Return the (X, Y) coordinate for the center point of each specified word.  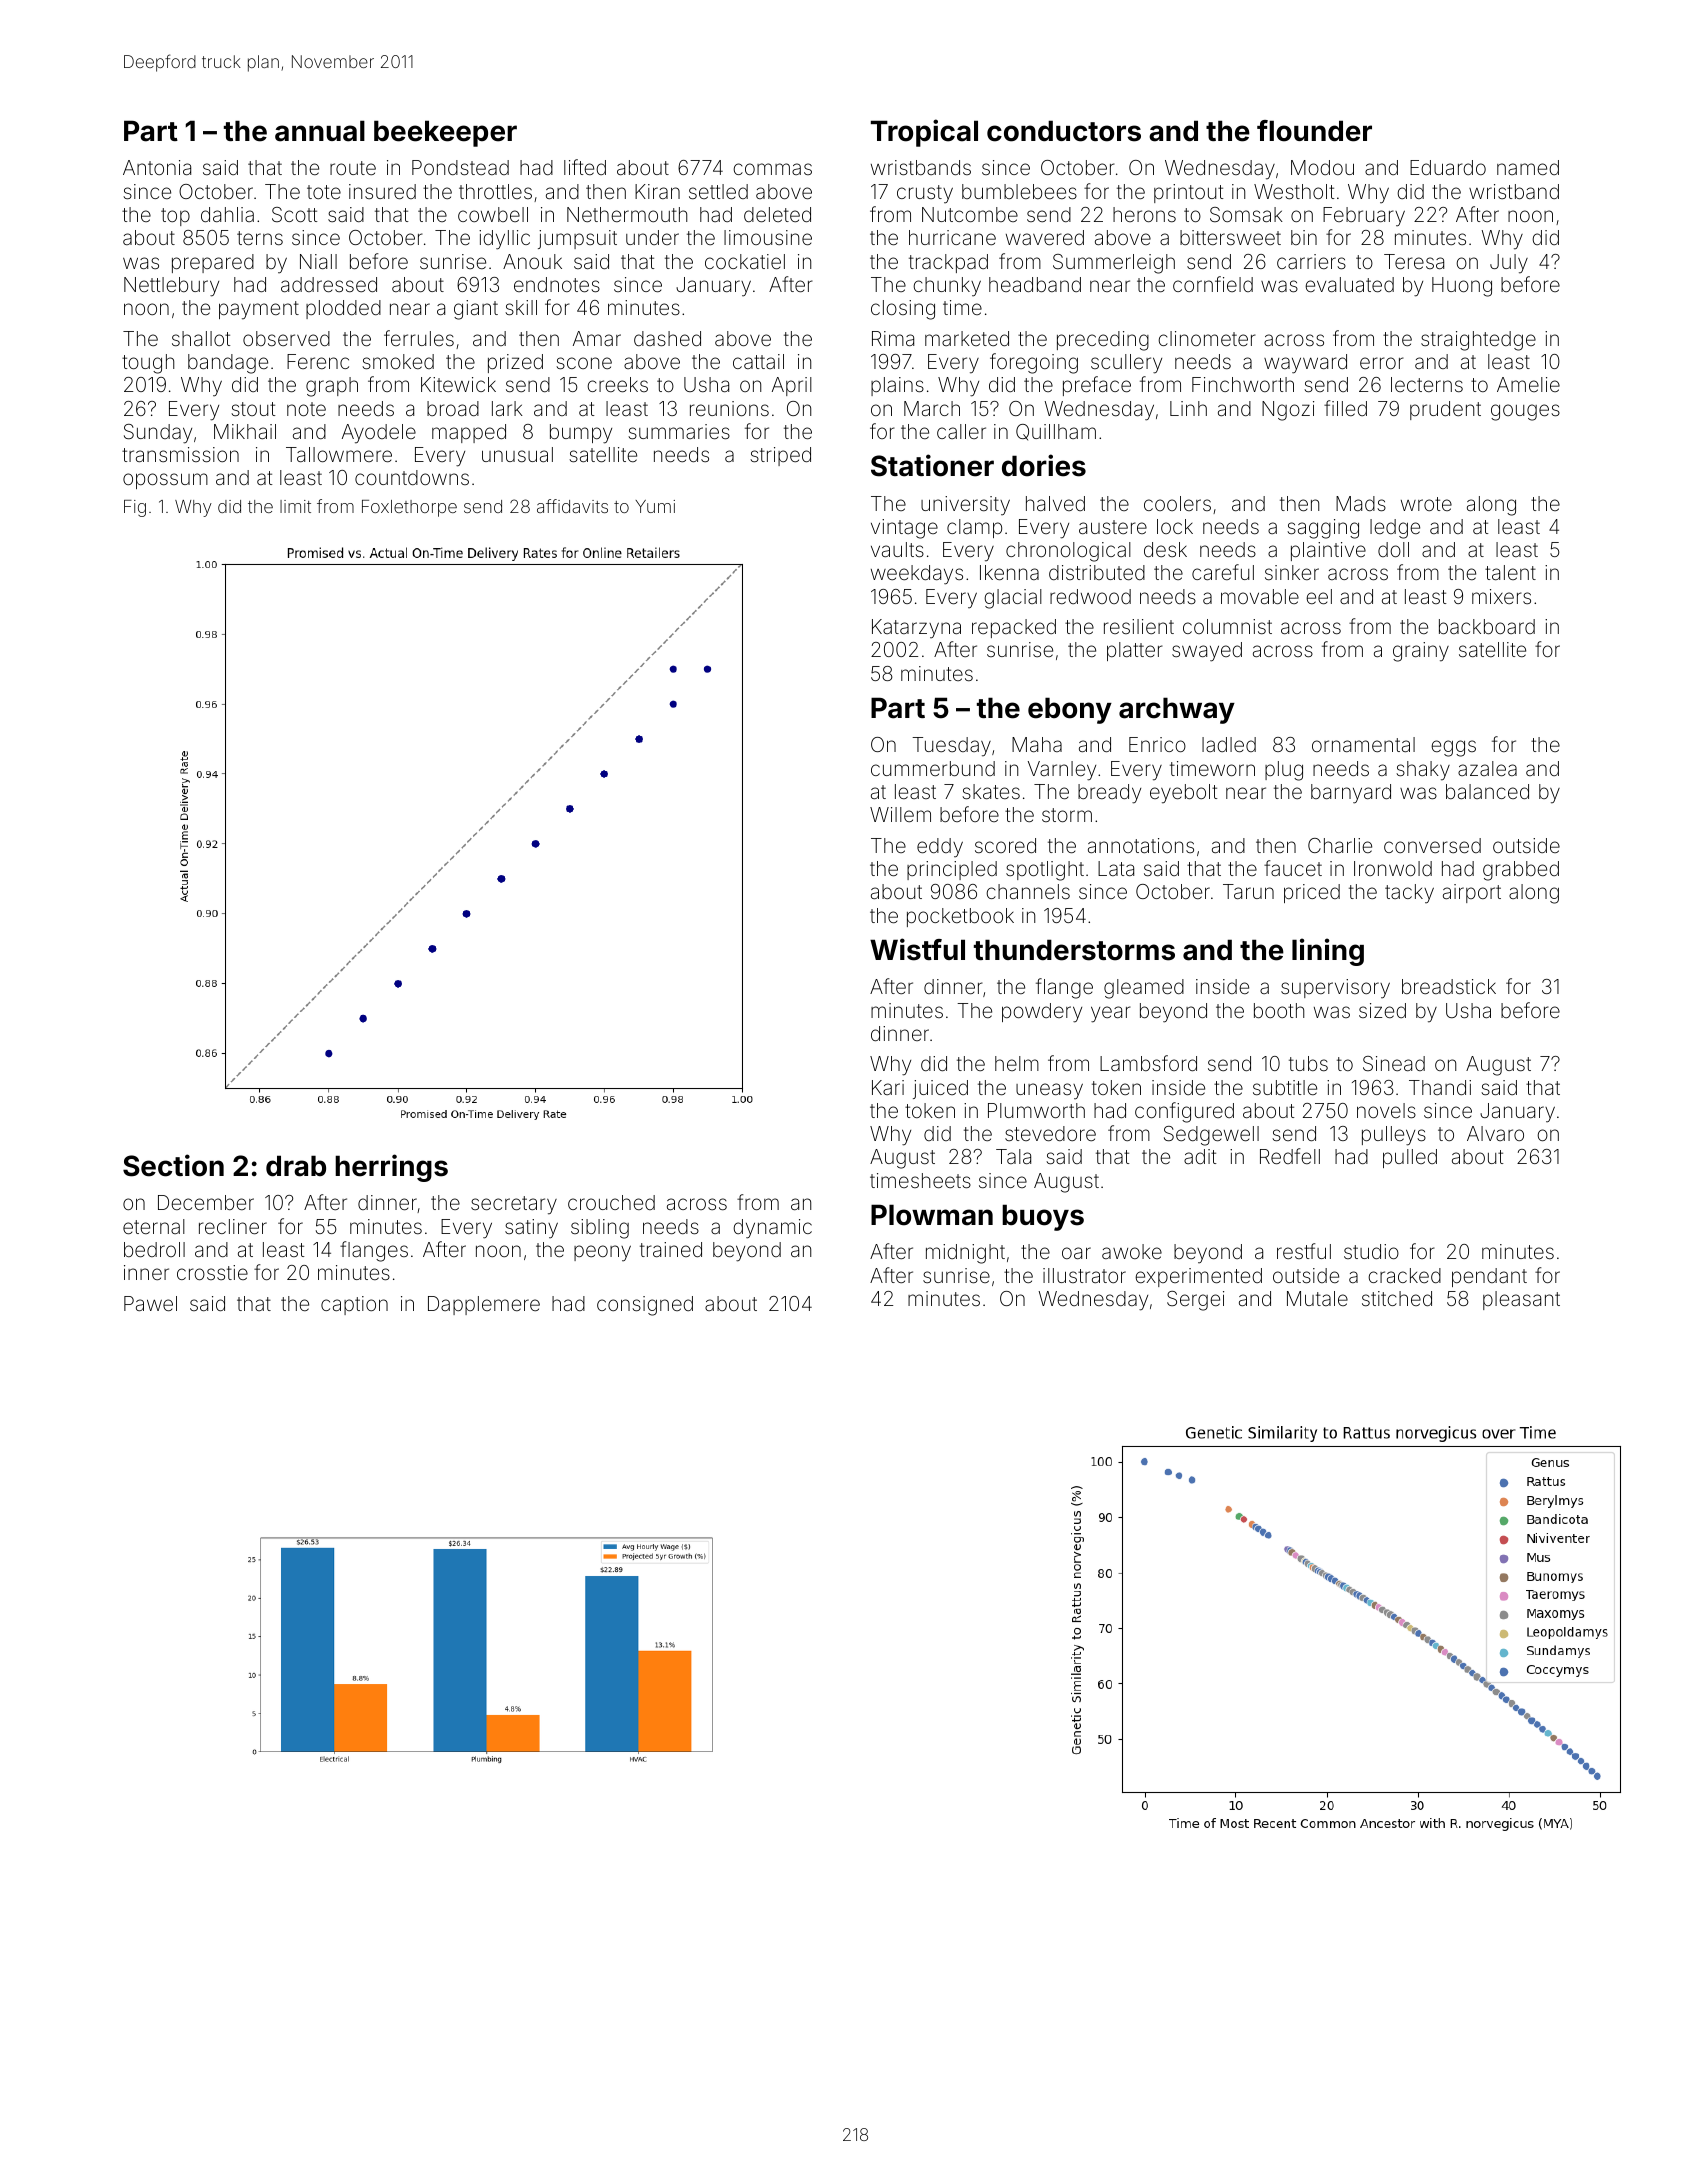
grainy (1421, 652)
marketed (967, 338)
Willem (900, 814)
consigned (645, 1306)
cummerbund (933, 768)
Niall (318, 261)
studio (1371, 1251)
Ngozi (1288, 411)
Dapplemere (484, 1305)
